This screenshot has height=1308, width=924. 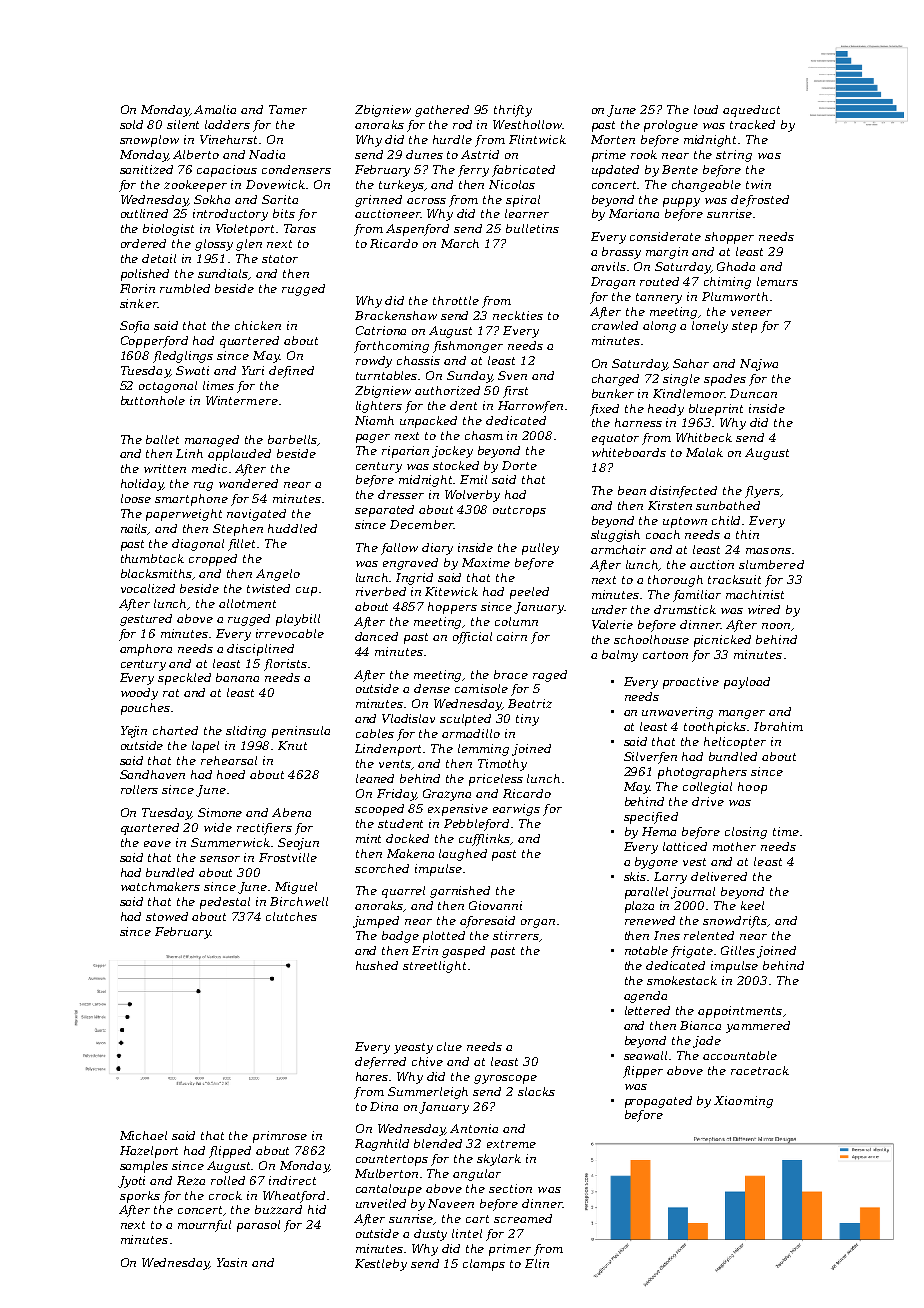 What do you see at coordinates (536, 1091) in the screenshot?
I see `slacks` at bounding box center [536, 1091].
